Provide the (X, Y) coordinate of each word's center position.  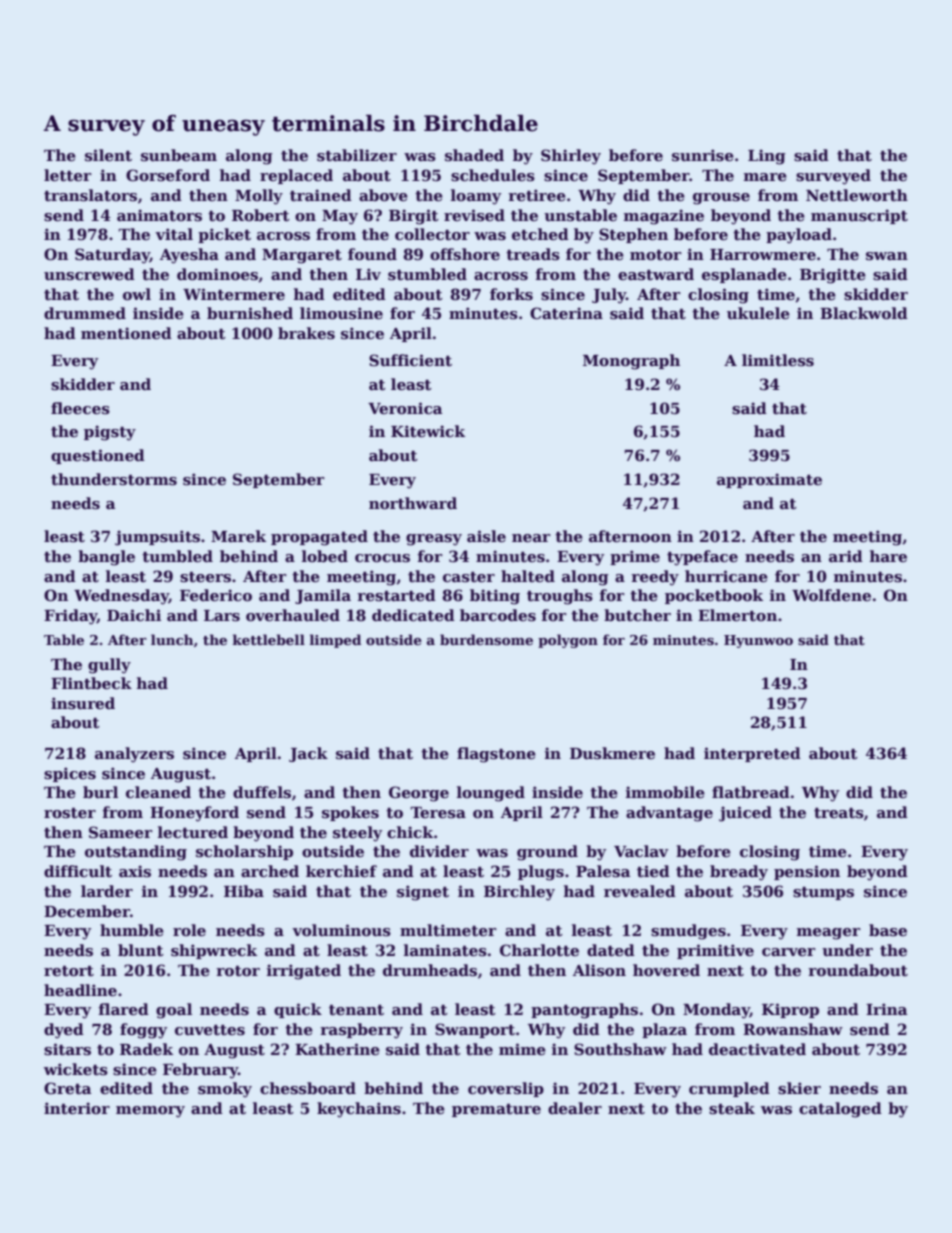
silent (108, 155)
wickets (76, 1069)
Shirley (571, 157)
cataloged (840, 1110)
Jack (308, 754)
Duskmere (612, 753)
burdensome (486, 639)
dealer (575, 1108)
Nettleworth (857, 195)
